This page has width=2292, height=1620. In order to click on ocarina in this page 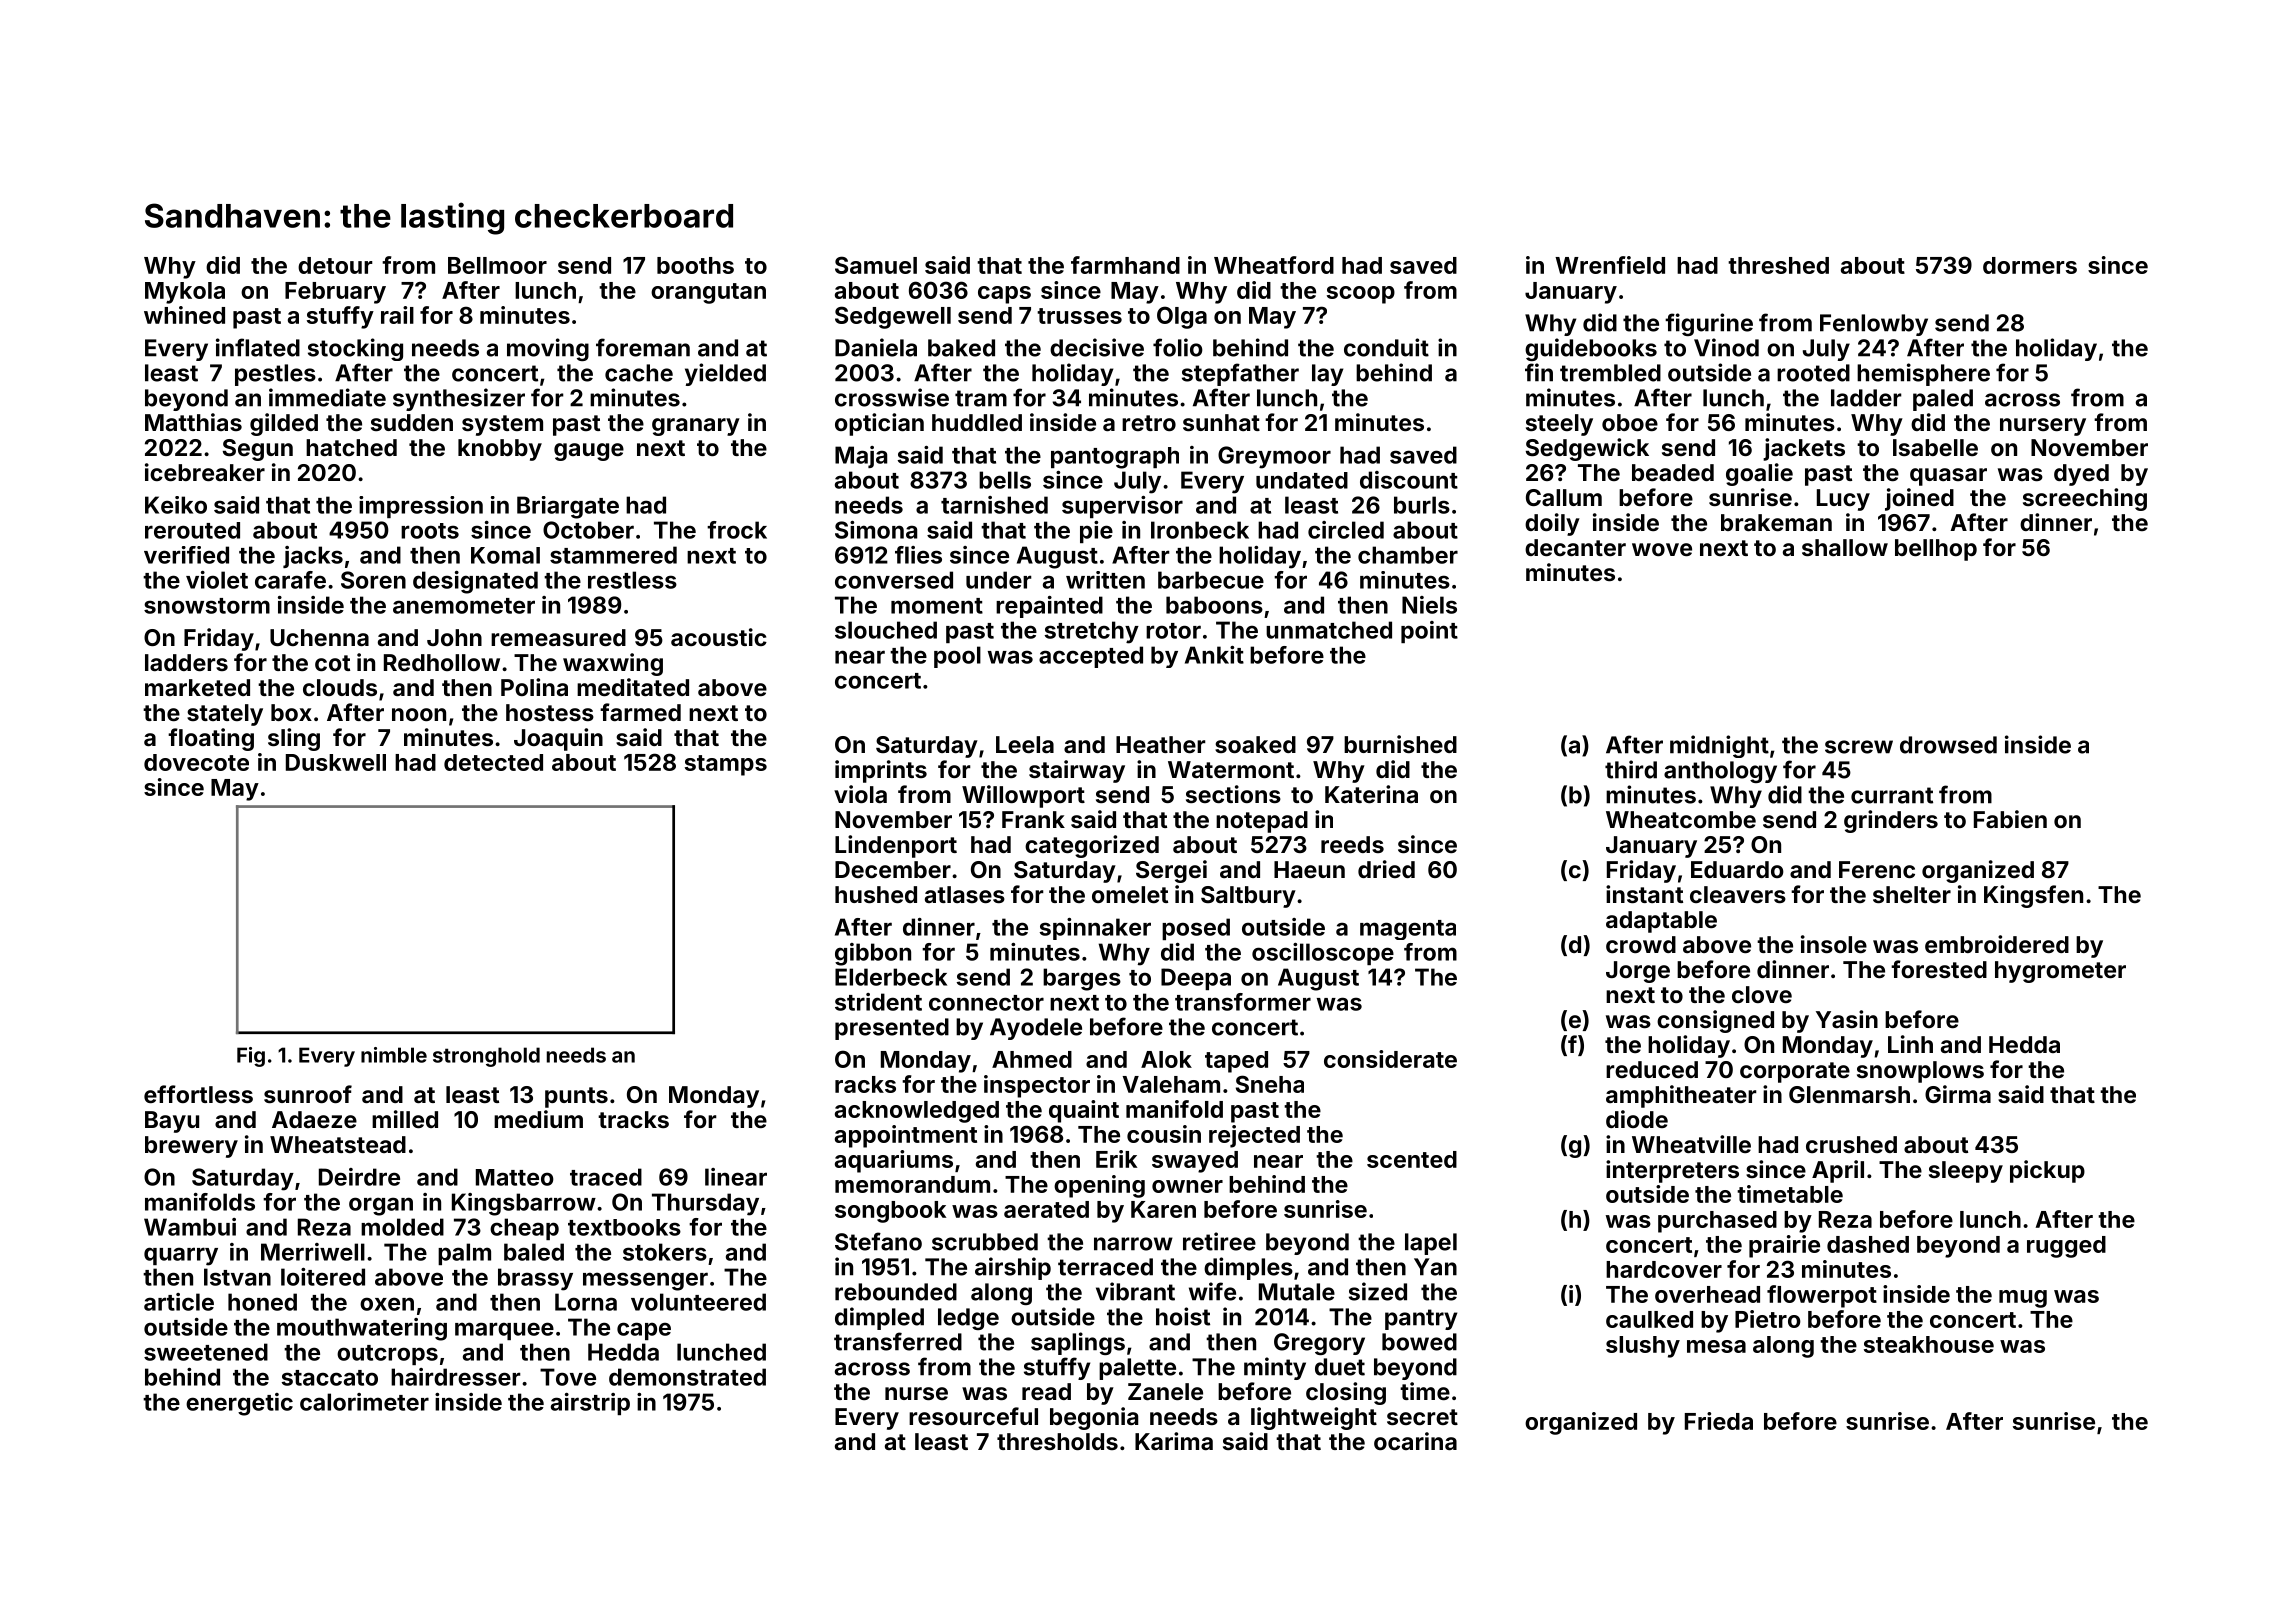, I will do `click(1415, 1441)`.
